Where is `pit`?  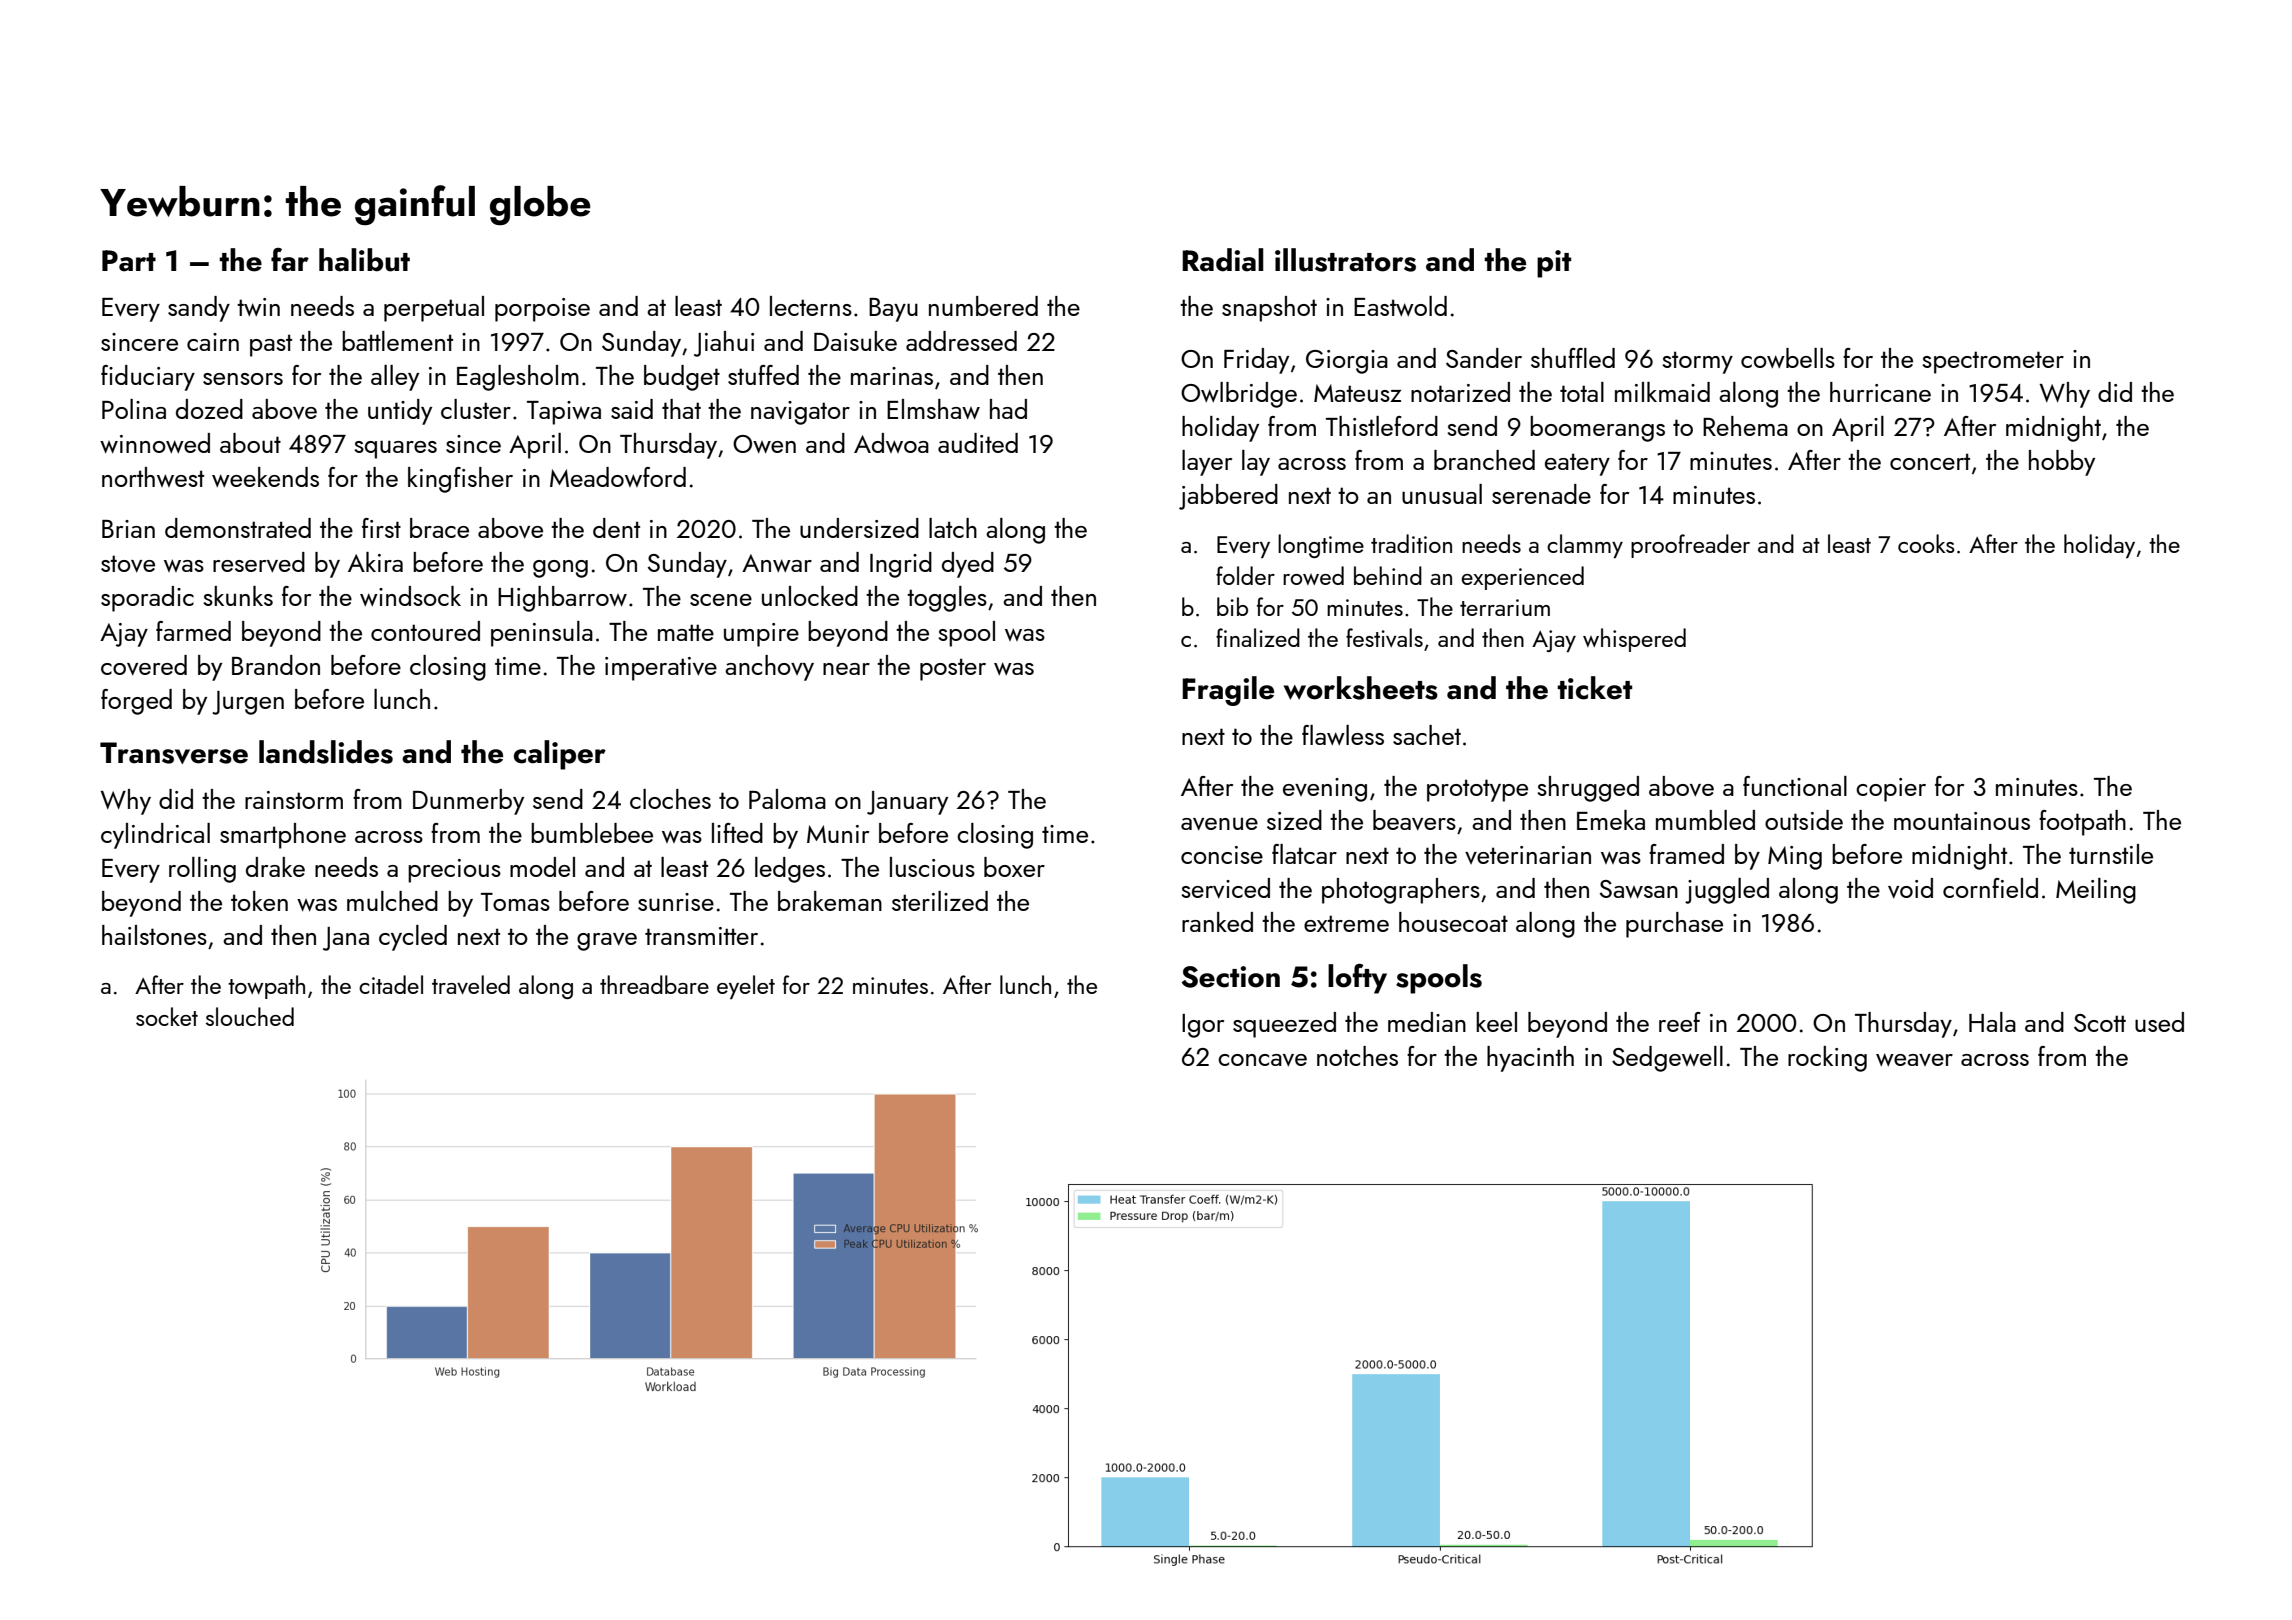 pit is located at coordinates (1554, 264).
